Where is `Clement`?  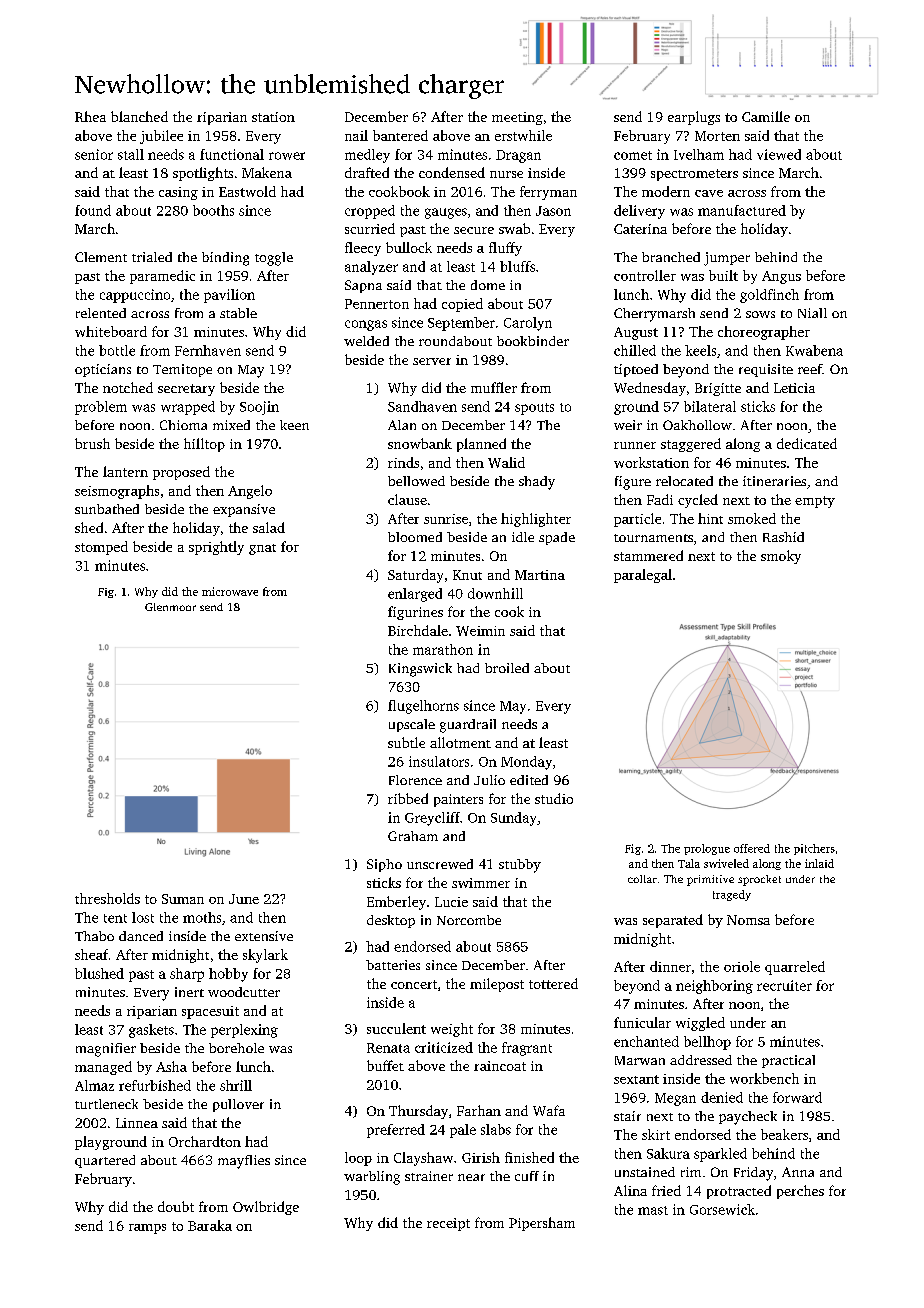 Clement is located at coordinates (101, 257).
